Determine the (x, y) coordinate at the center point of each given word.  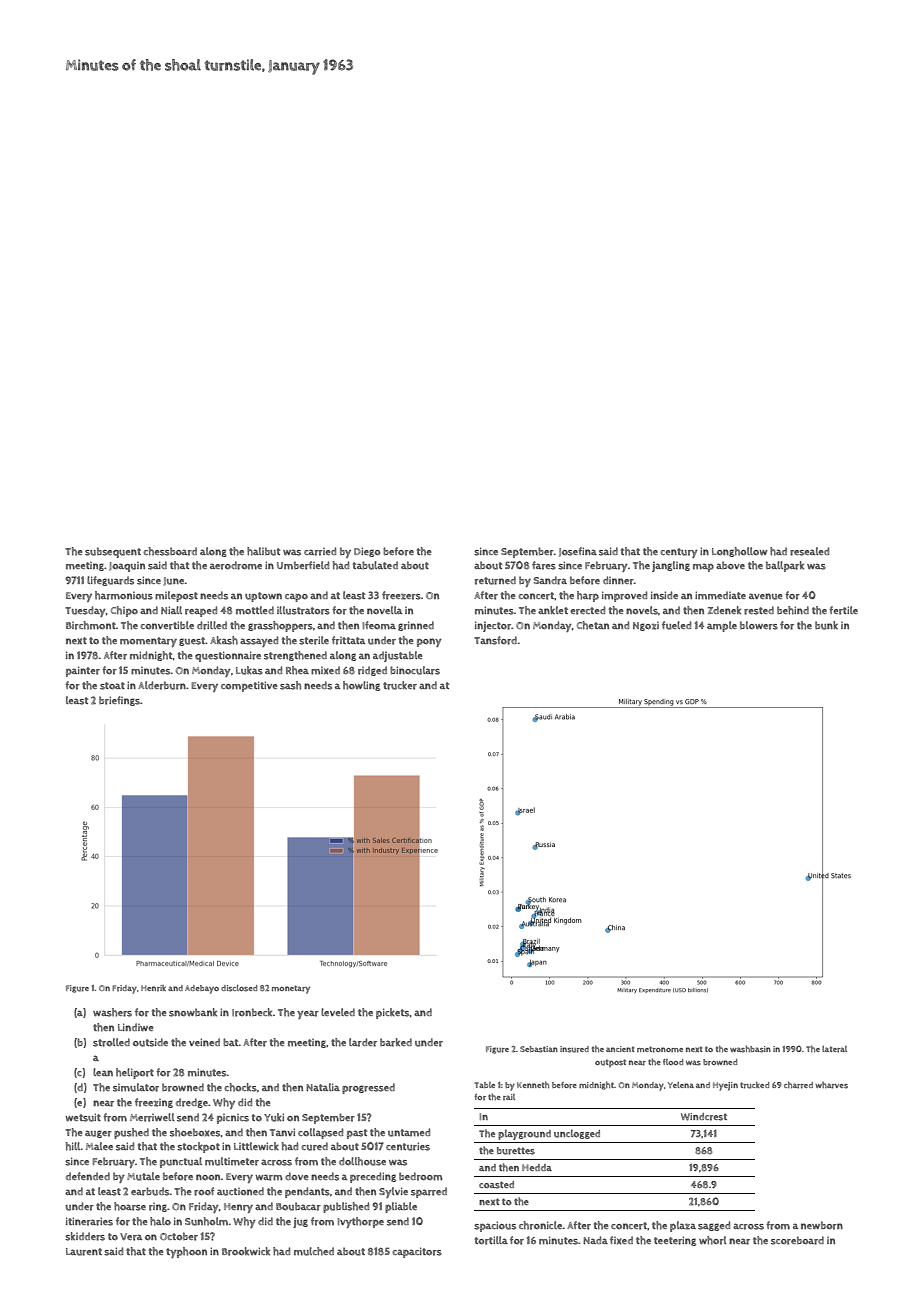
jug (300, 1222)
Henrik (153, 988)
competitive (249, 686)
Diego (367, 552)
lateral (834, 1049)
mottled (255, 610)
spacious (495, 1226)
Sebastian (539, 1049)
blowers (759, 625)
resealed (809, 551)
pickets (393, 1013)
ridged (372, 671)
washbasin (750, 1049)
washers (112, 1012)
